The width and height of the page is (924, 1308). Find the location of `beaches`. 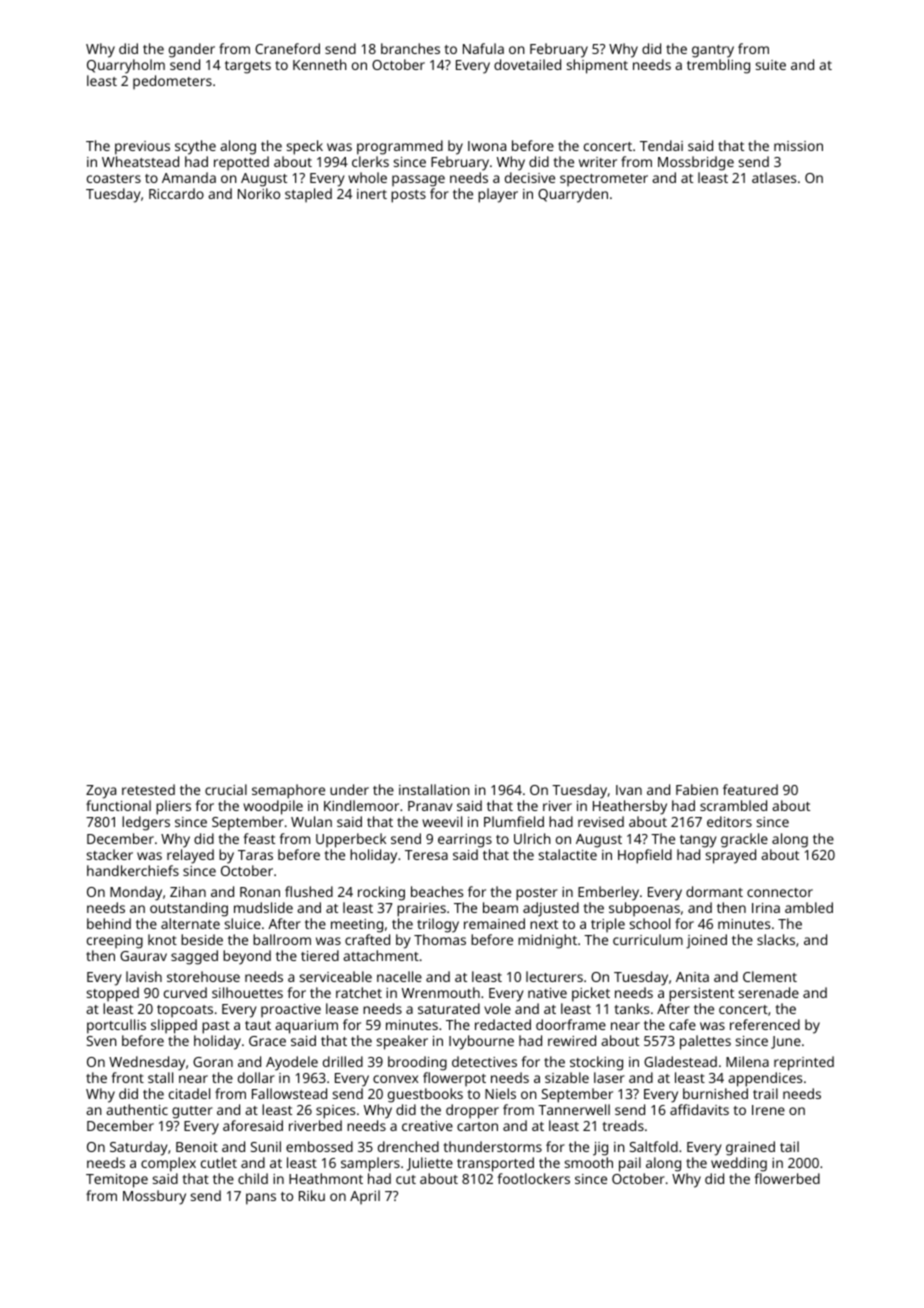

beaches is located at coordinates (437, 891).
